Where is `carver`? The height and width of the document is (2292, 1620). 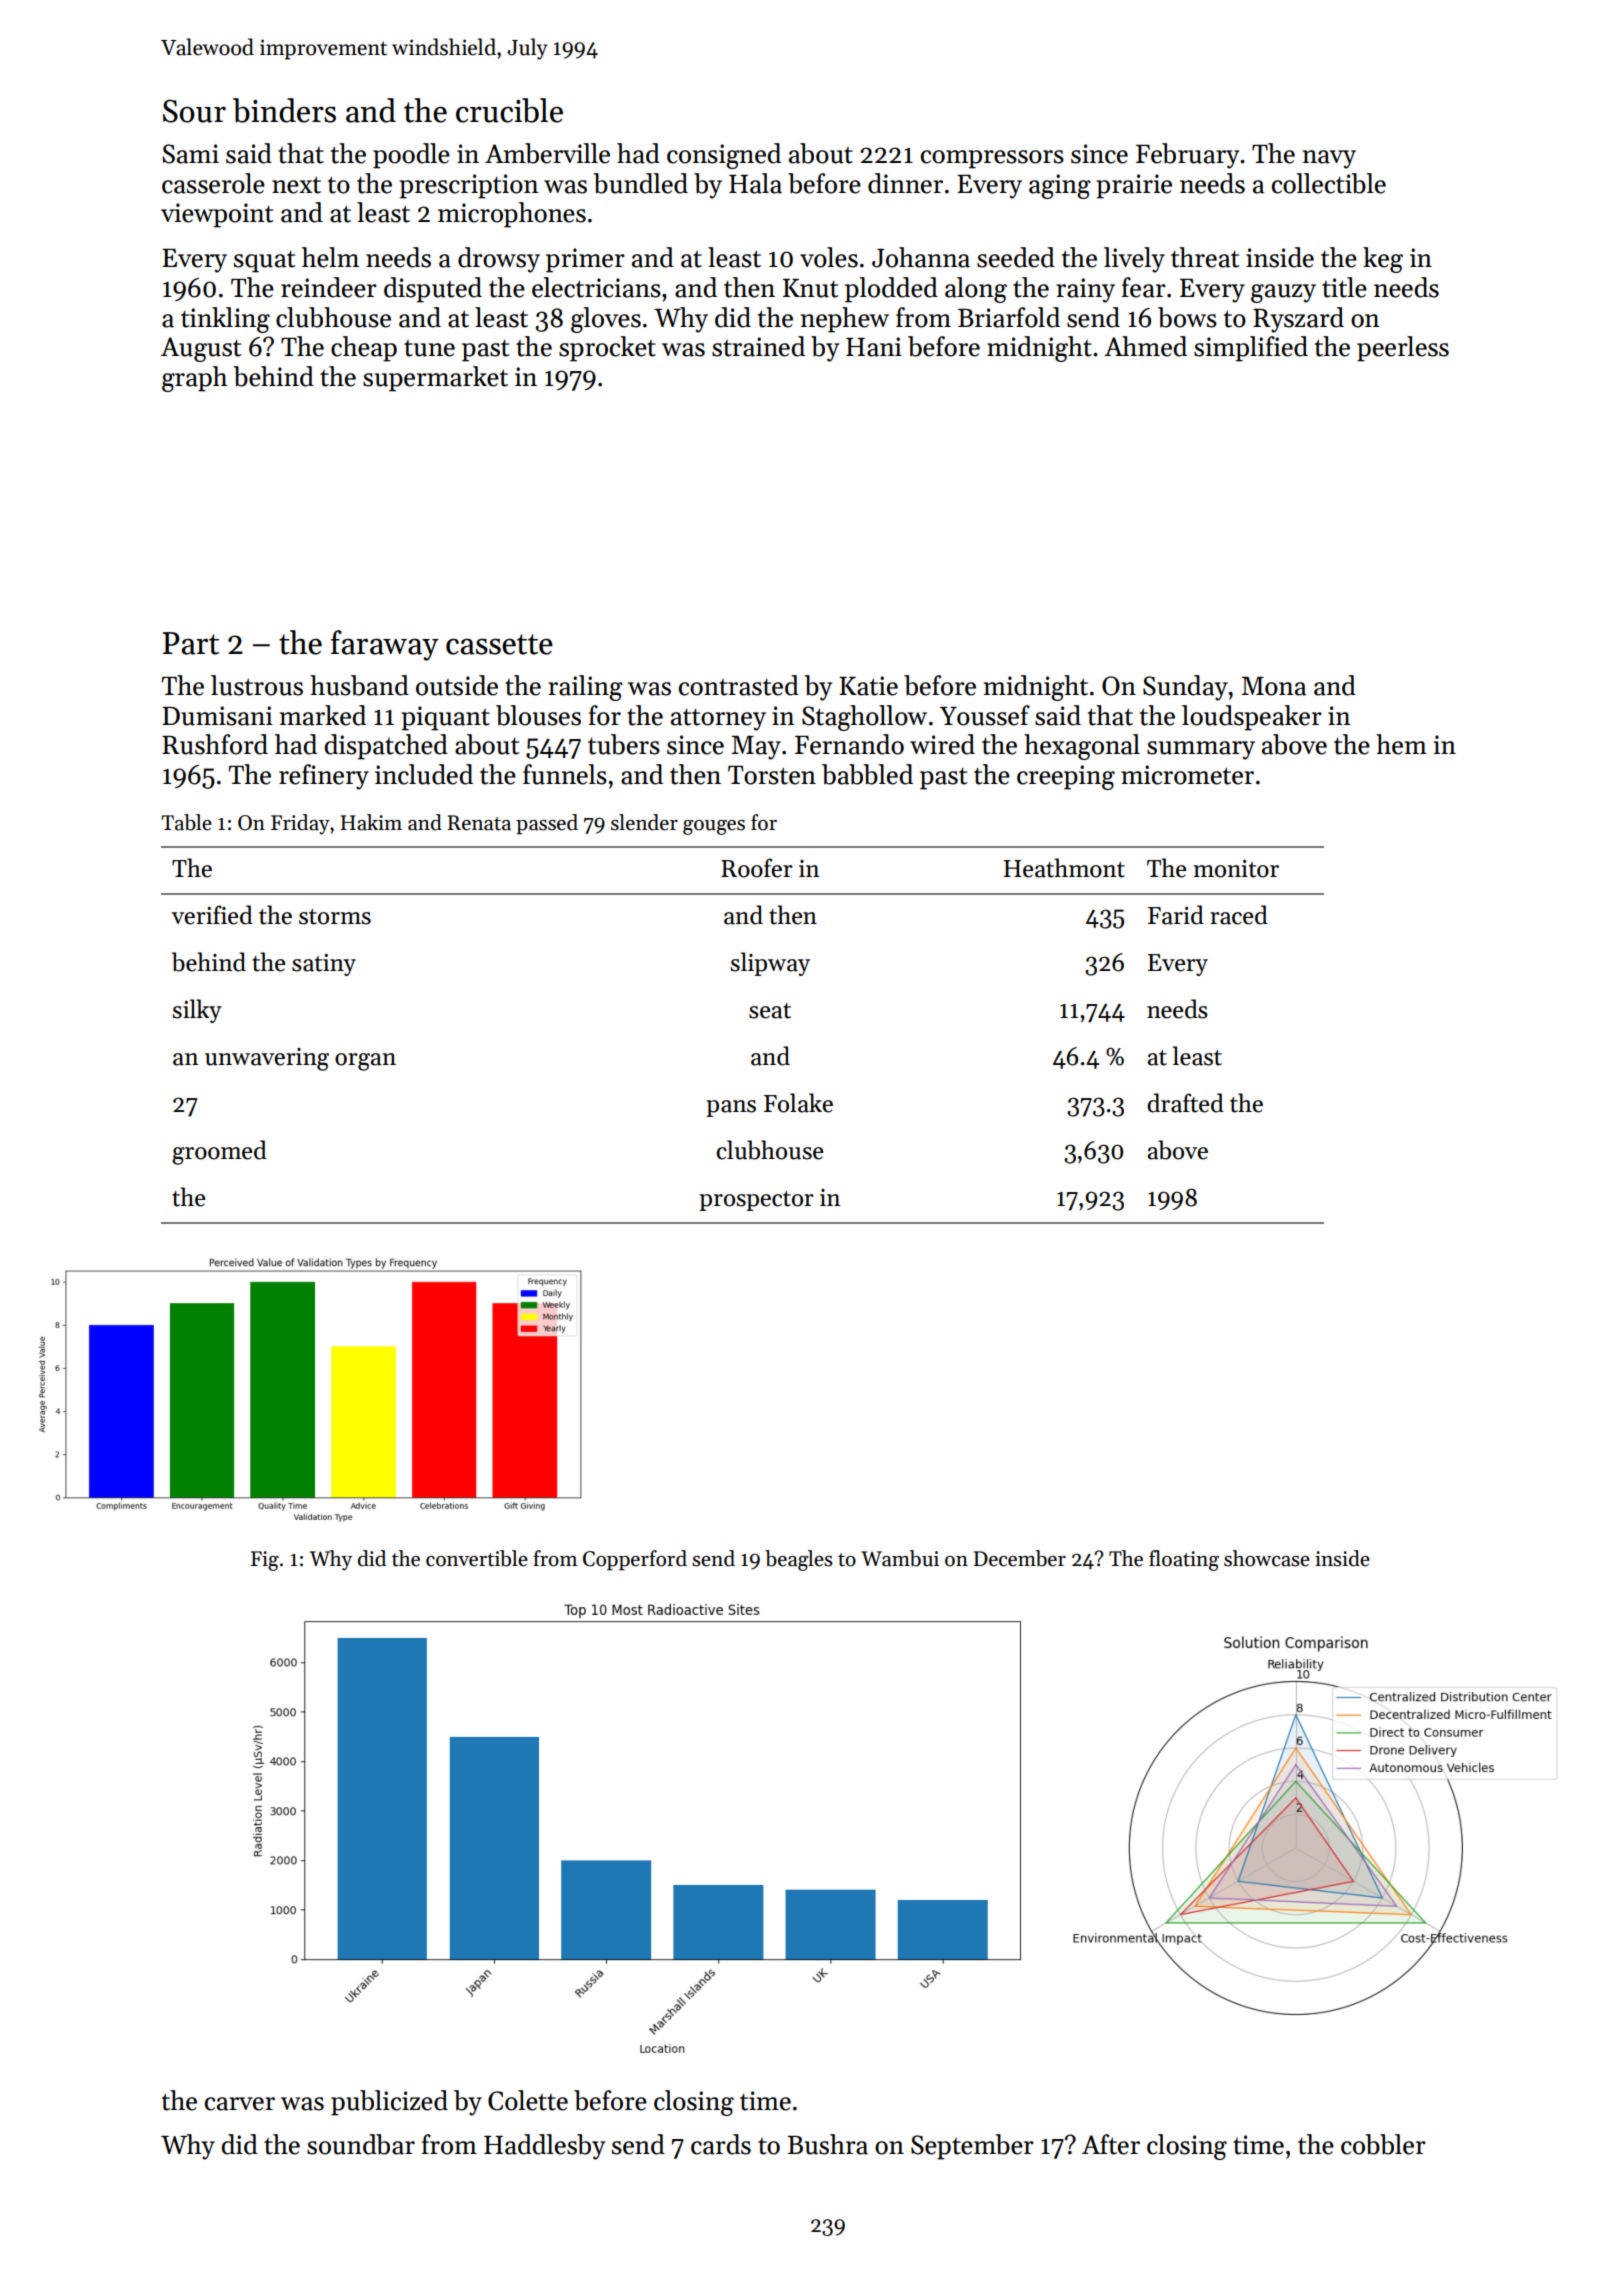
carver is located at coordinates (240, 2104).
